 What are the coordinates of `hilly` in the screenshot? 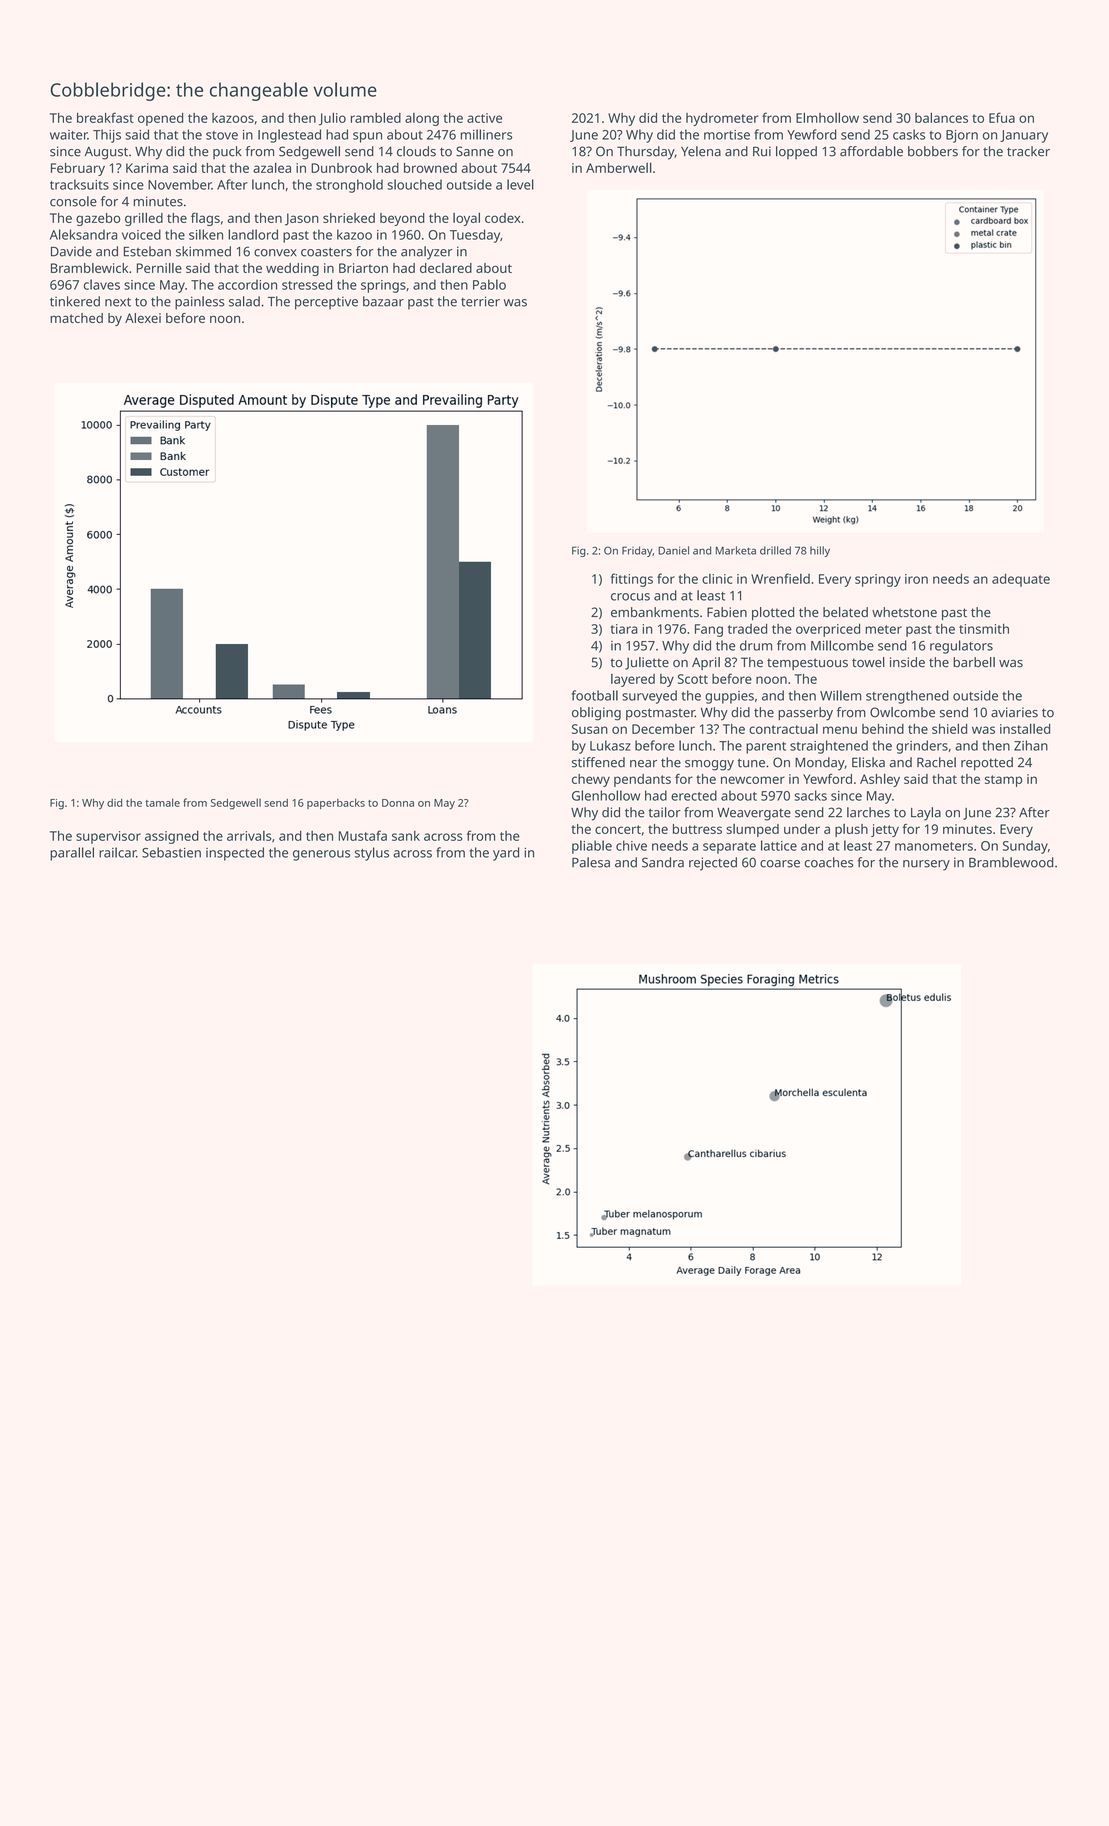 It's located at (820, 551).
